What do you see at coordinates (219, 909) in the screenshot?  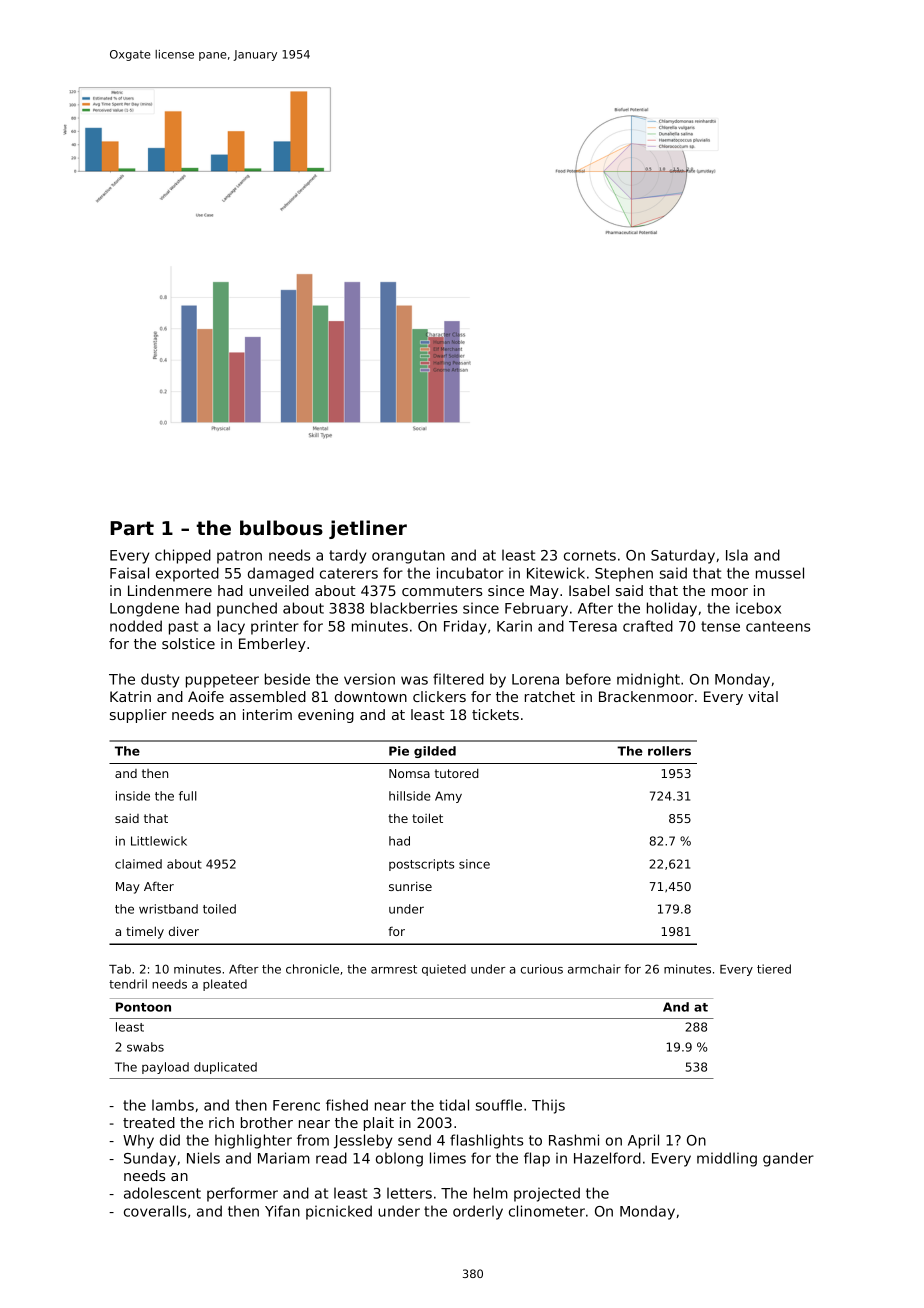 I see `toiled` at bounding box center [219, 909].
